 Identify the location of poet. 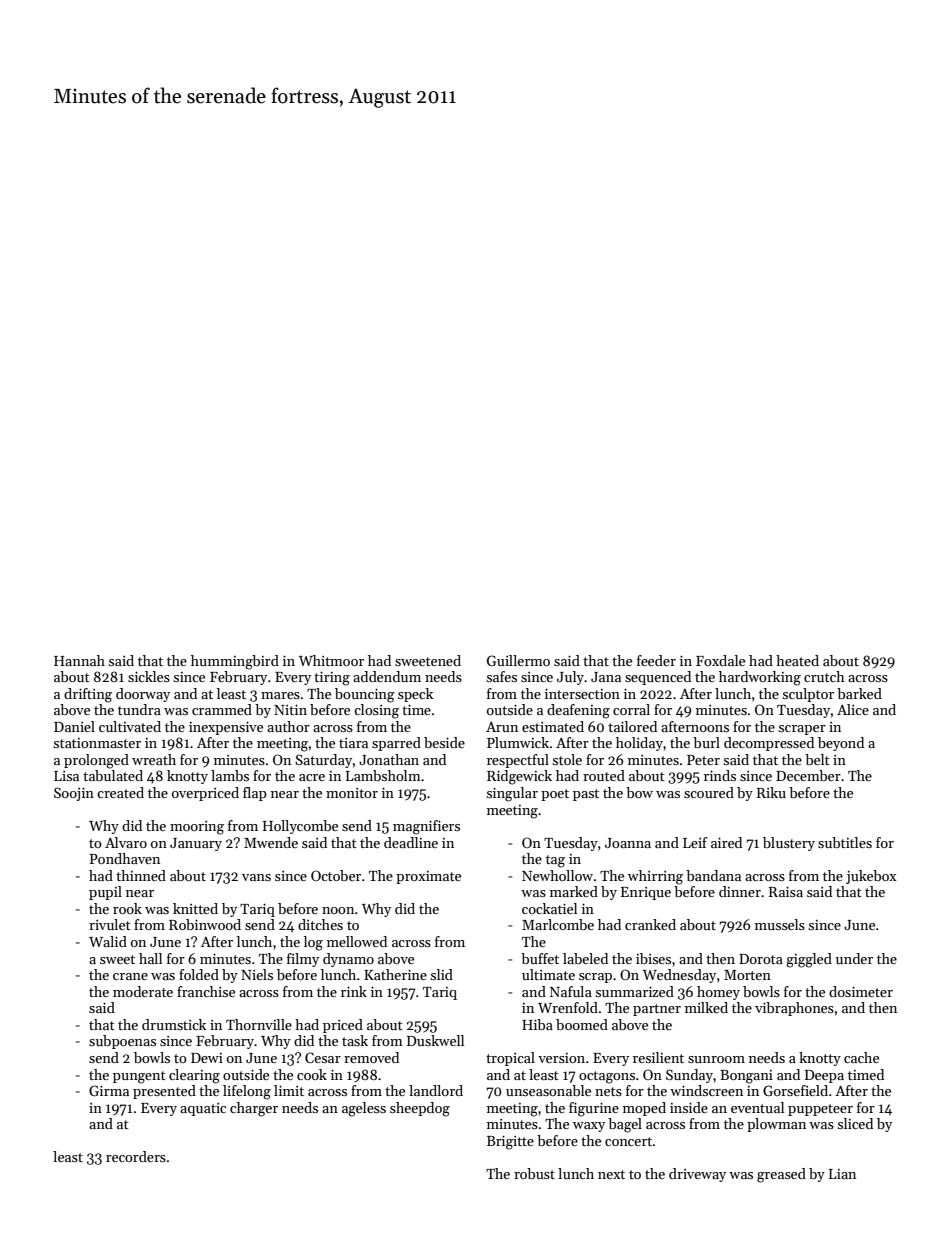
(555, 795).
